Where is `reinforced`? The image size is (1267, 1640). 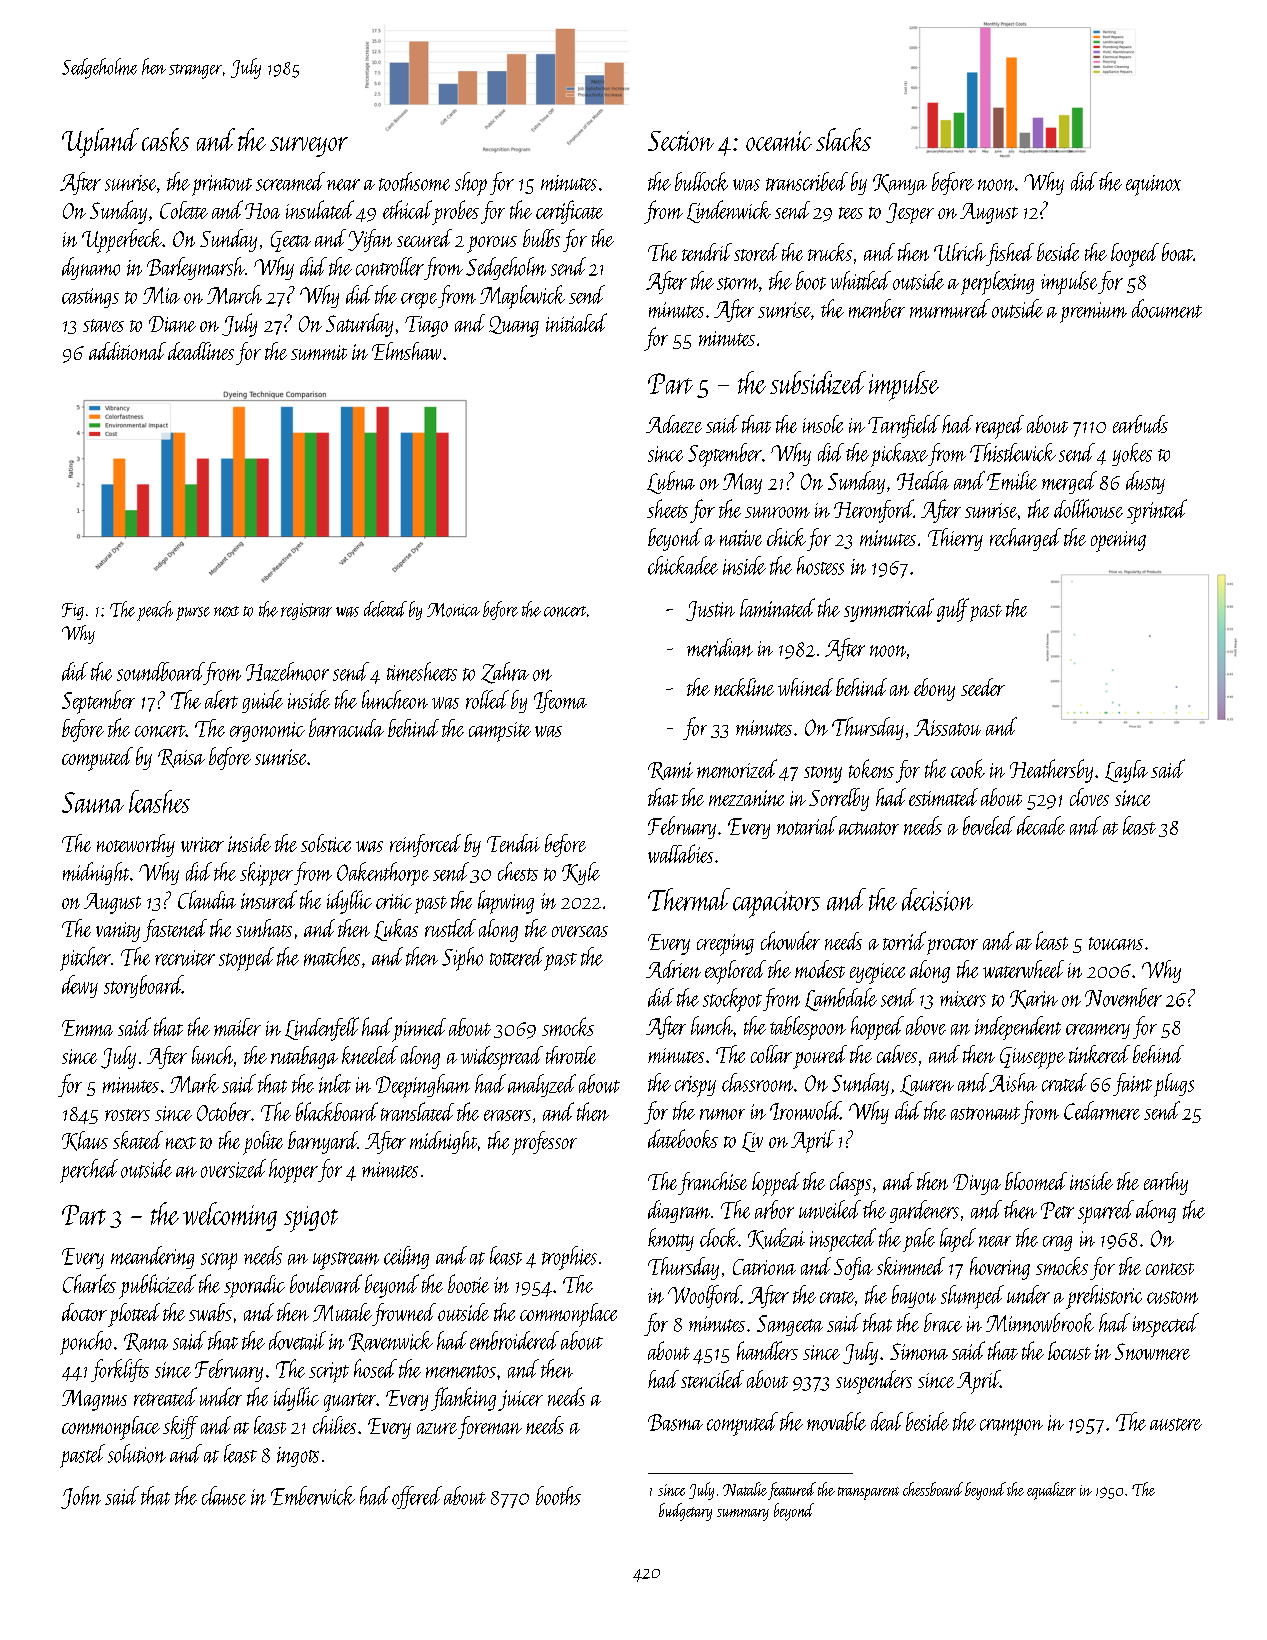
reinforced is located at coordinates (425, 845).
